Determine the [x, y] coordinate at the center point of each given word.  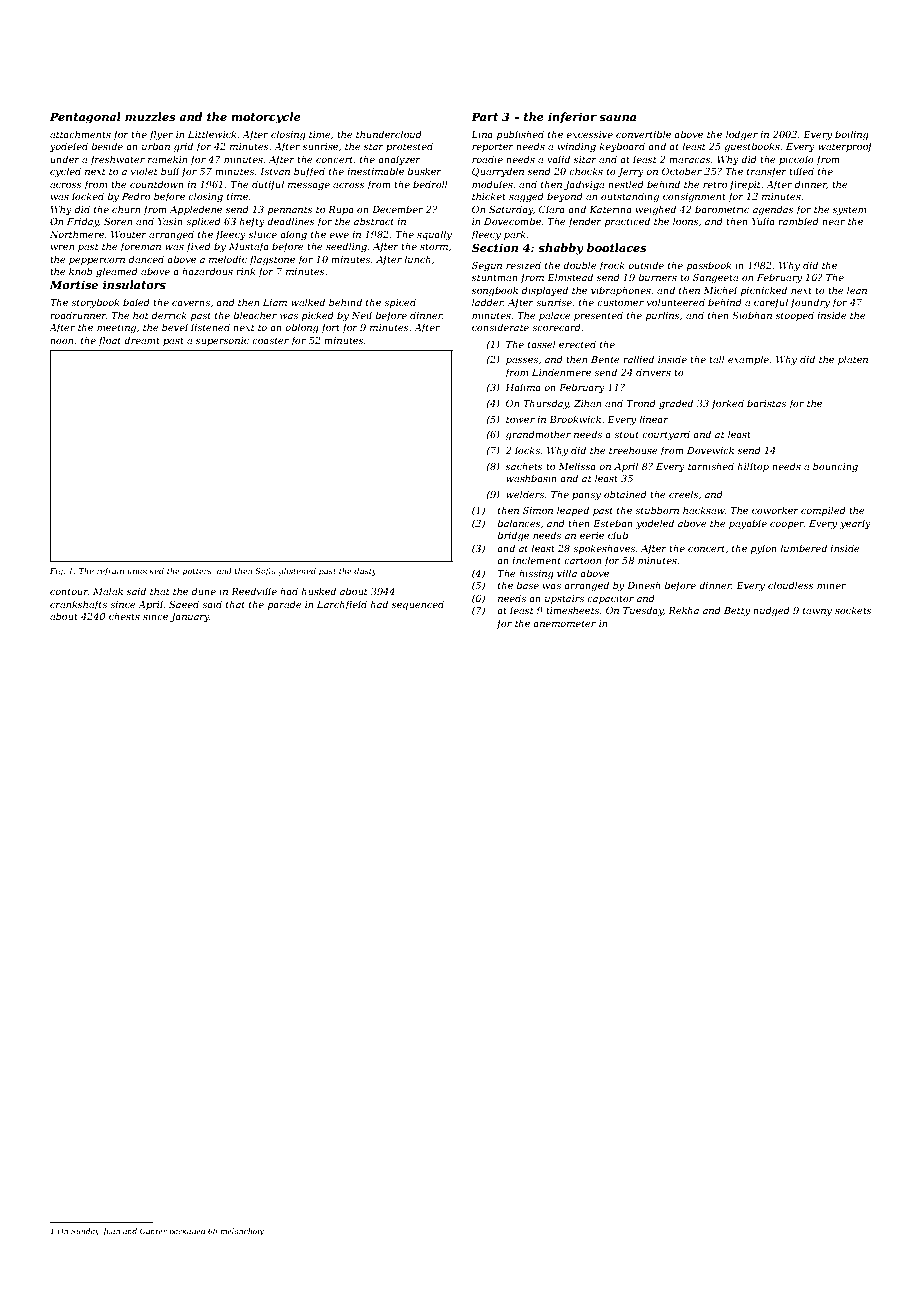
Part [484, 116]
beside [107, 146]
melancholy [242, 1232]
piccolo [796, 160]
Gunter [153, 1231]
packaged [187, 1232]
